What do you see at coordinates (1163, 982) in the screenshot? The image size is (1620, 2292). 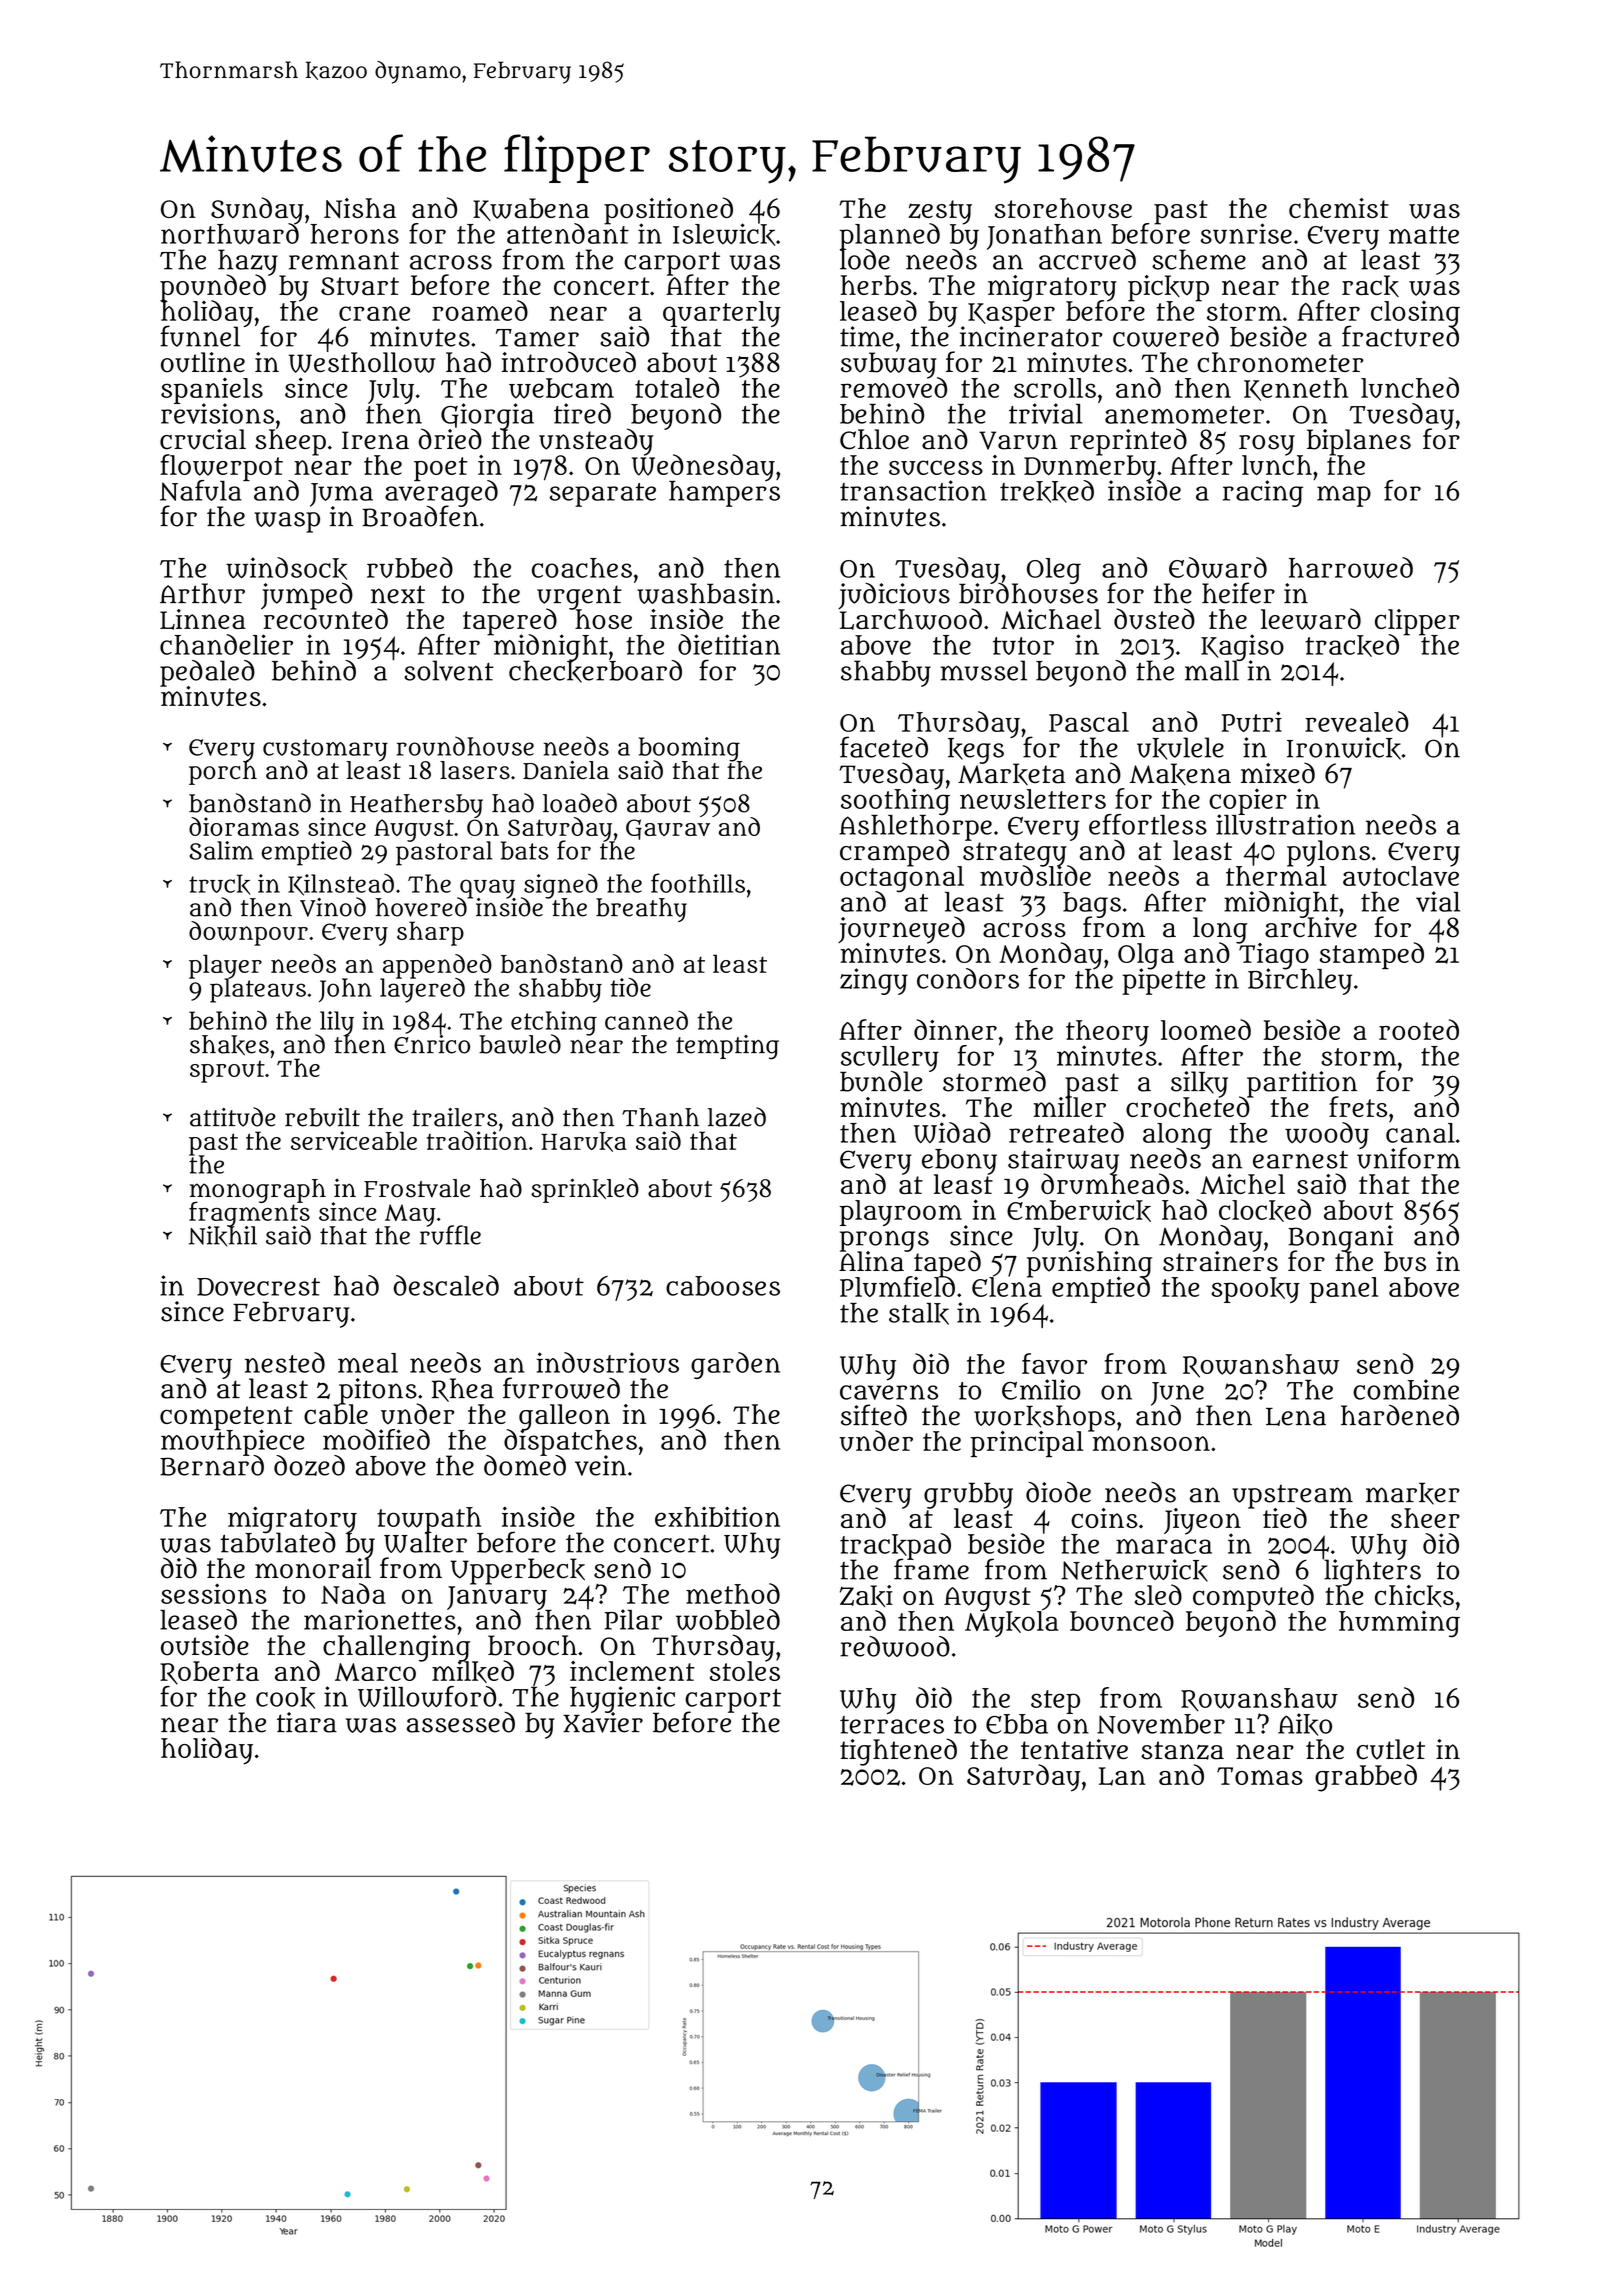 I see `pipette` at bounding box center [1163, 982].
